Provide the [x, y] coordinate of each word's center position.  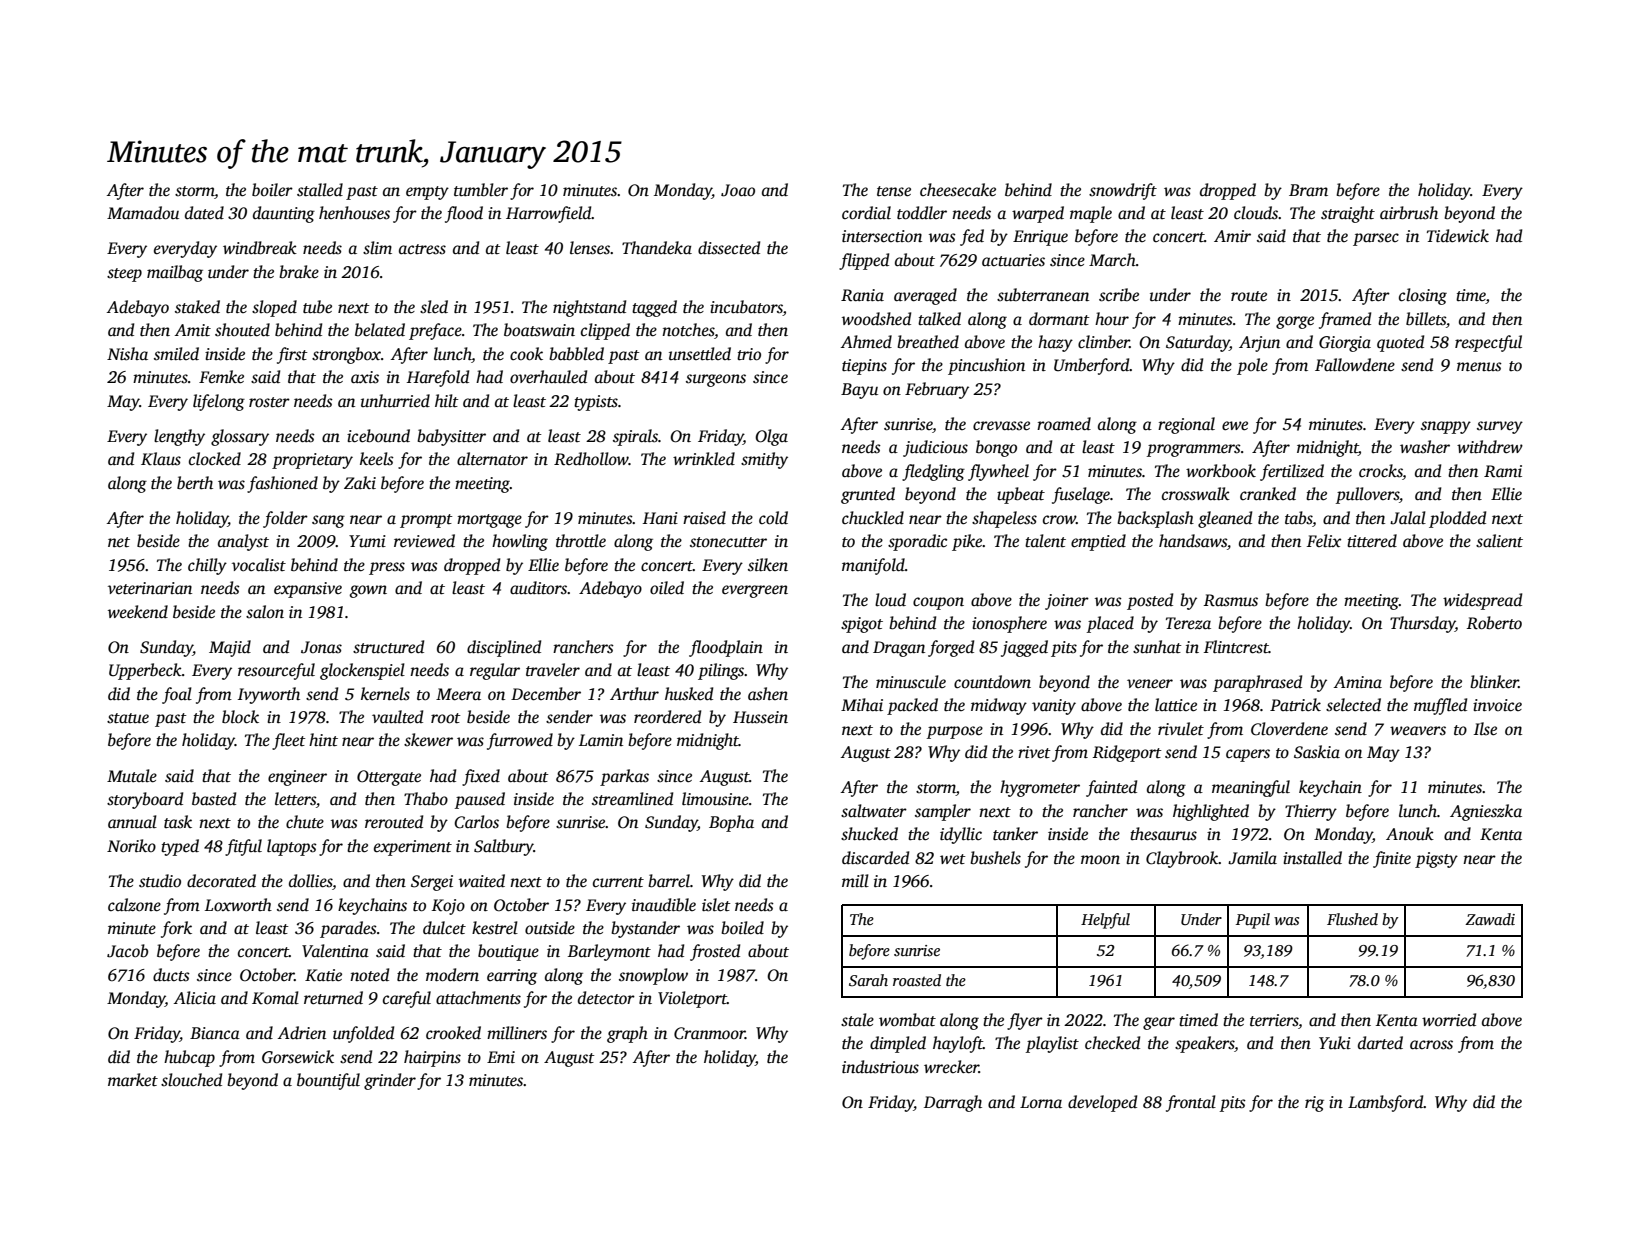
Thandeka [657, 248]
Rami [1503, 471]
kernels [385, 694]
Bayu [859, 391]
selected [1353, 705]
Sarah [868, 980]
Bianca [215, 1033]
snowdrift [1123, 191]
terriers [1274, 1021]
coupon [938, 603]
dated [204, 213]
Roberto [1494, 623]
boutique [508, 952]
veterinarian [150, 588]
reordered [667, 717]
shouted [242, 330]
